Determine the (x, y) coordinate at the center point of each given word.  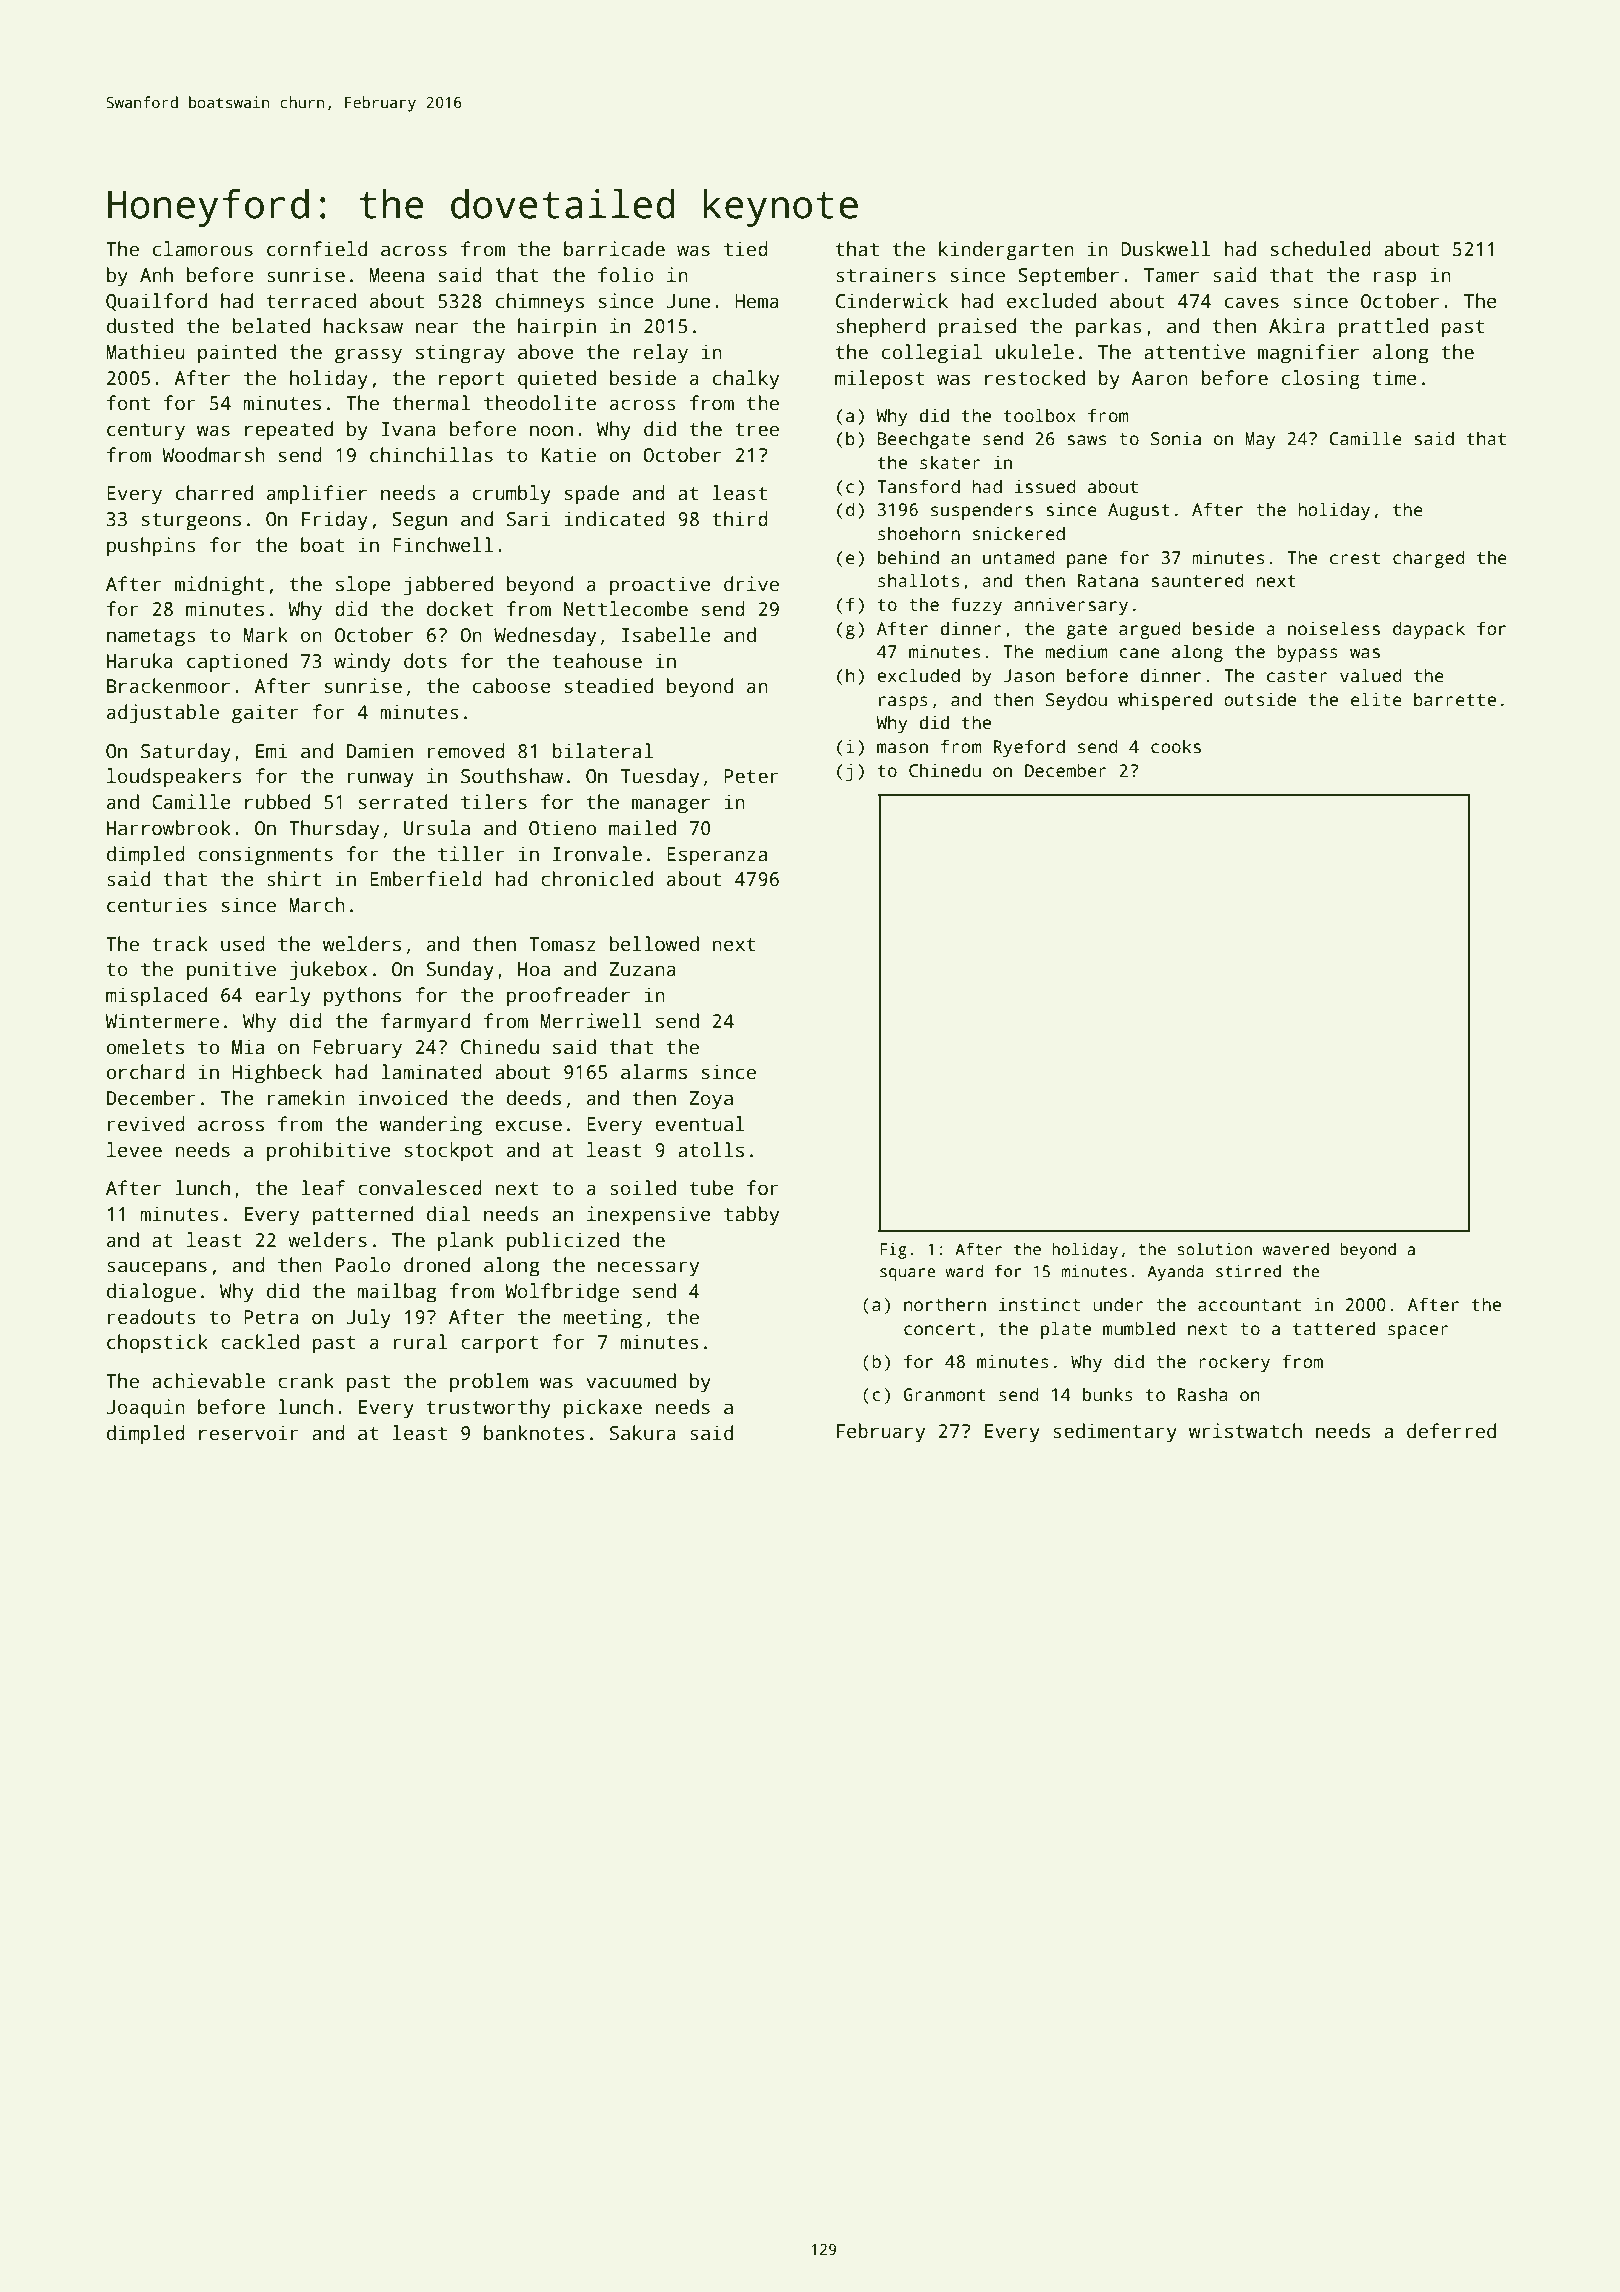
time (1395, 378)
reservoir (249, 1433)
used (243, 944)
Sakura (643, 1433)
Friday (335, 521)
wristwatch (1245, 1431)
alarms (654, 1072)
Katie (569, 455)
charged (1429, 559)
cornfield (317, 249)
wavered (1295, 1249)
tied (746, 249)
